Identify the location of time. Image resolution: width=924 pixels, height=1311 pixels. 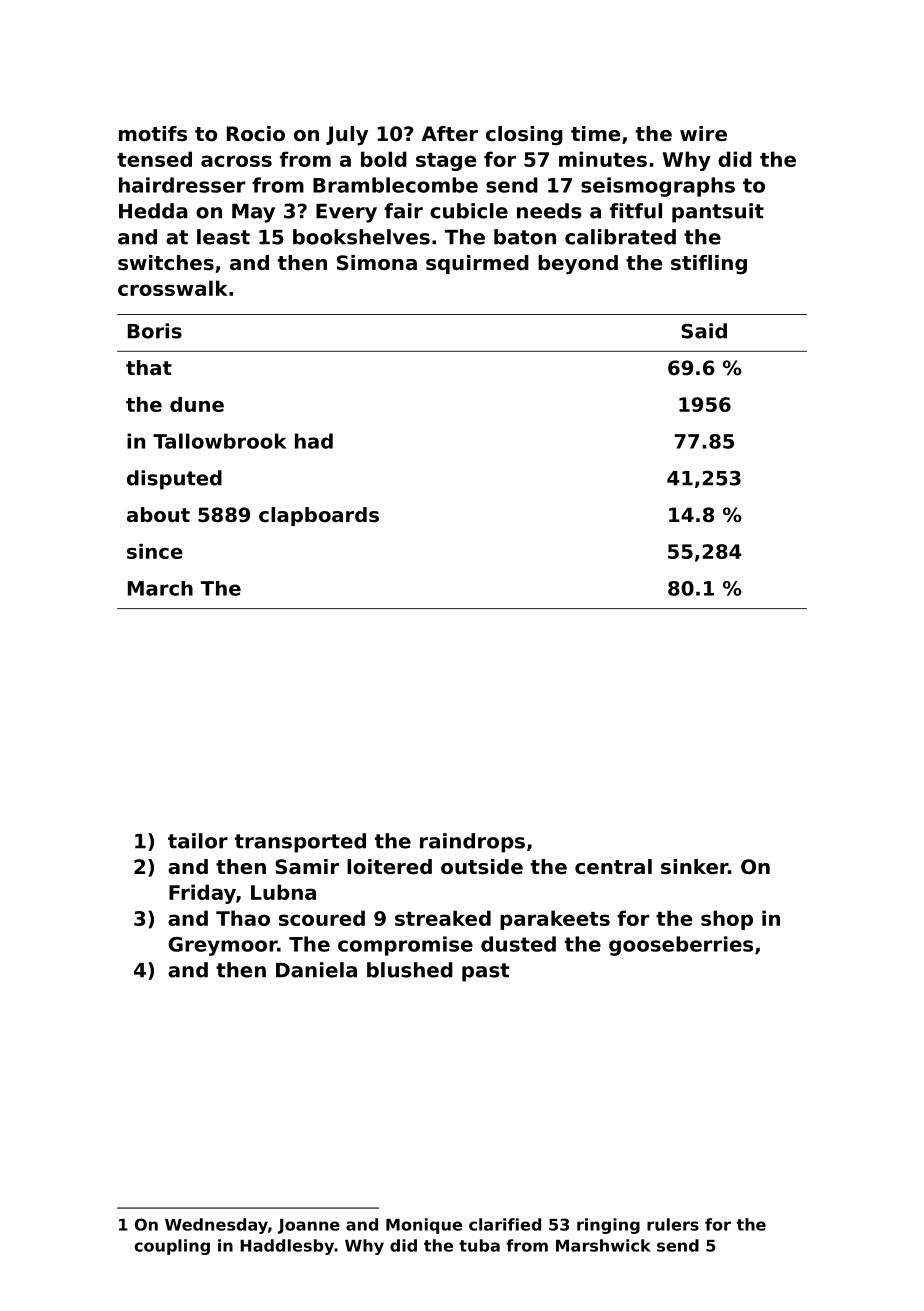
(595, 134).
